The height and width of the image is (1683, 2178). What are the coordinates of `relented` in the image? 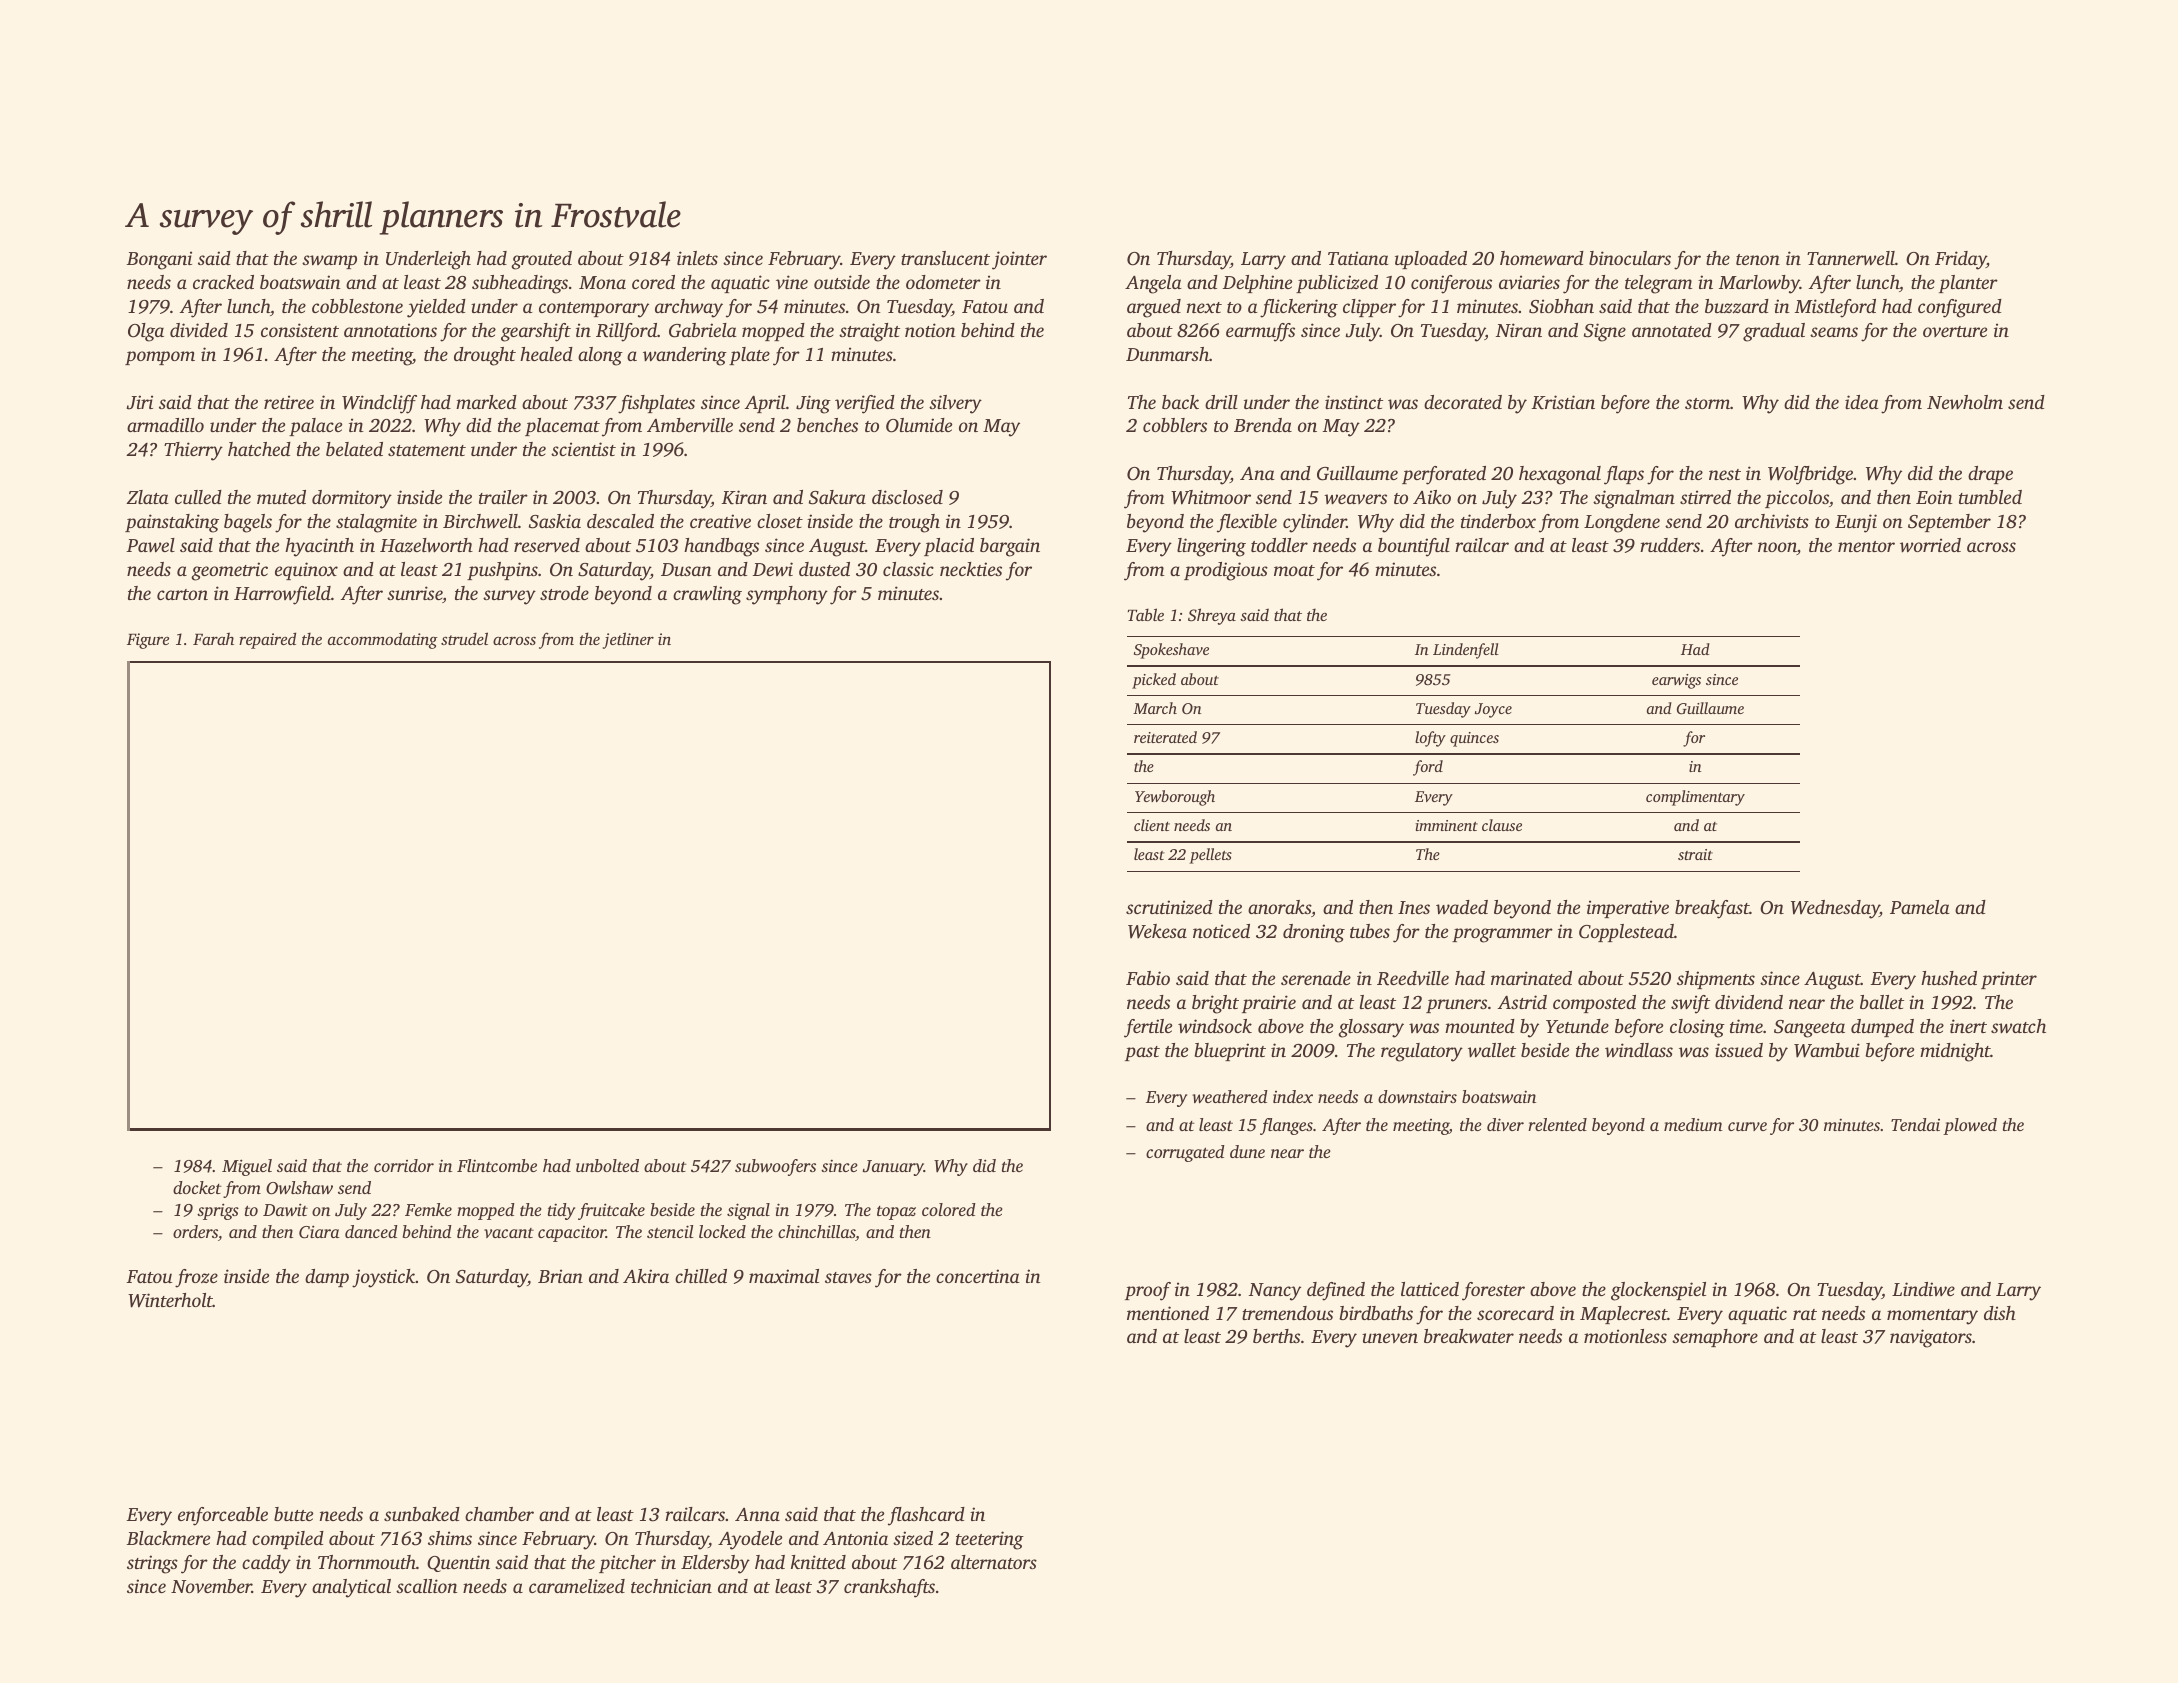 It's located at (1557, 1124).
